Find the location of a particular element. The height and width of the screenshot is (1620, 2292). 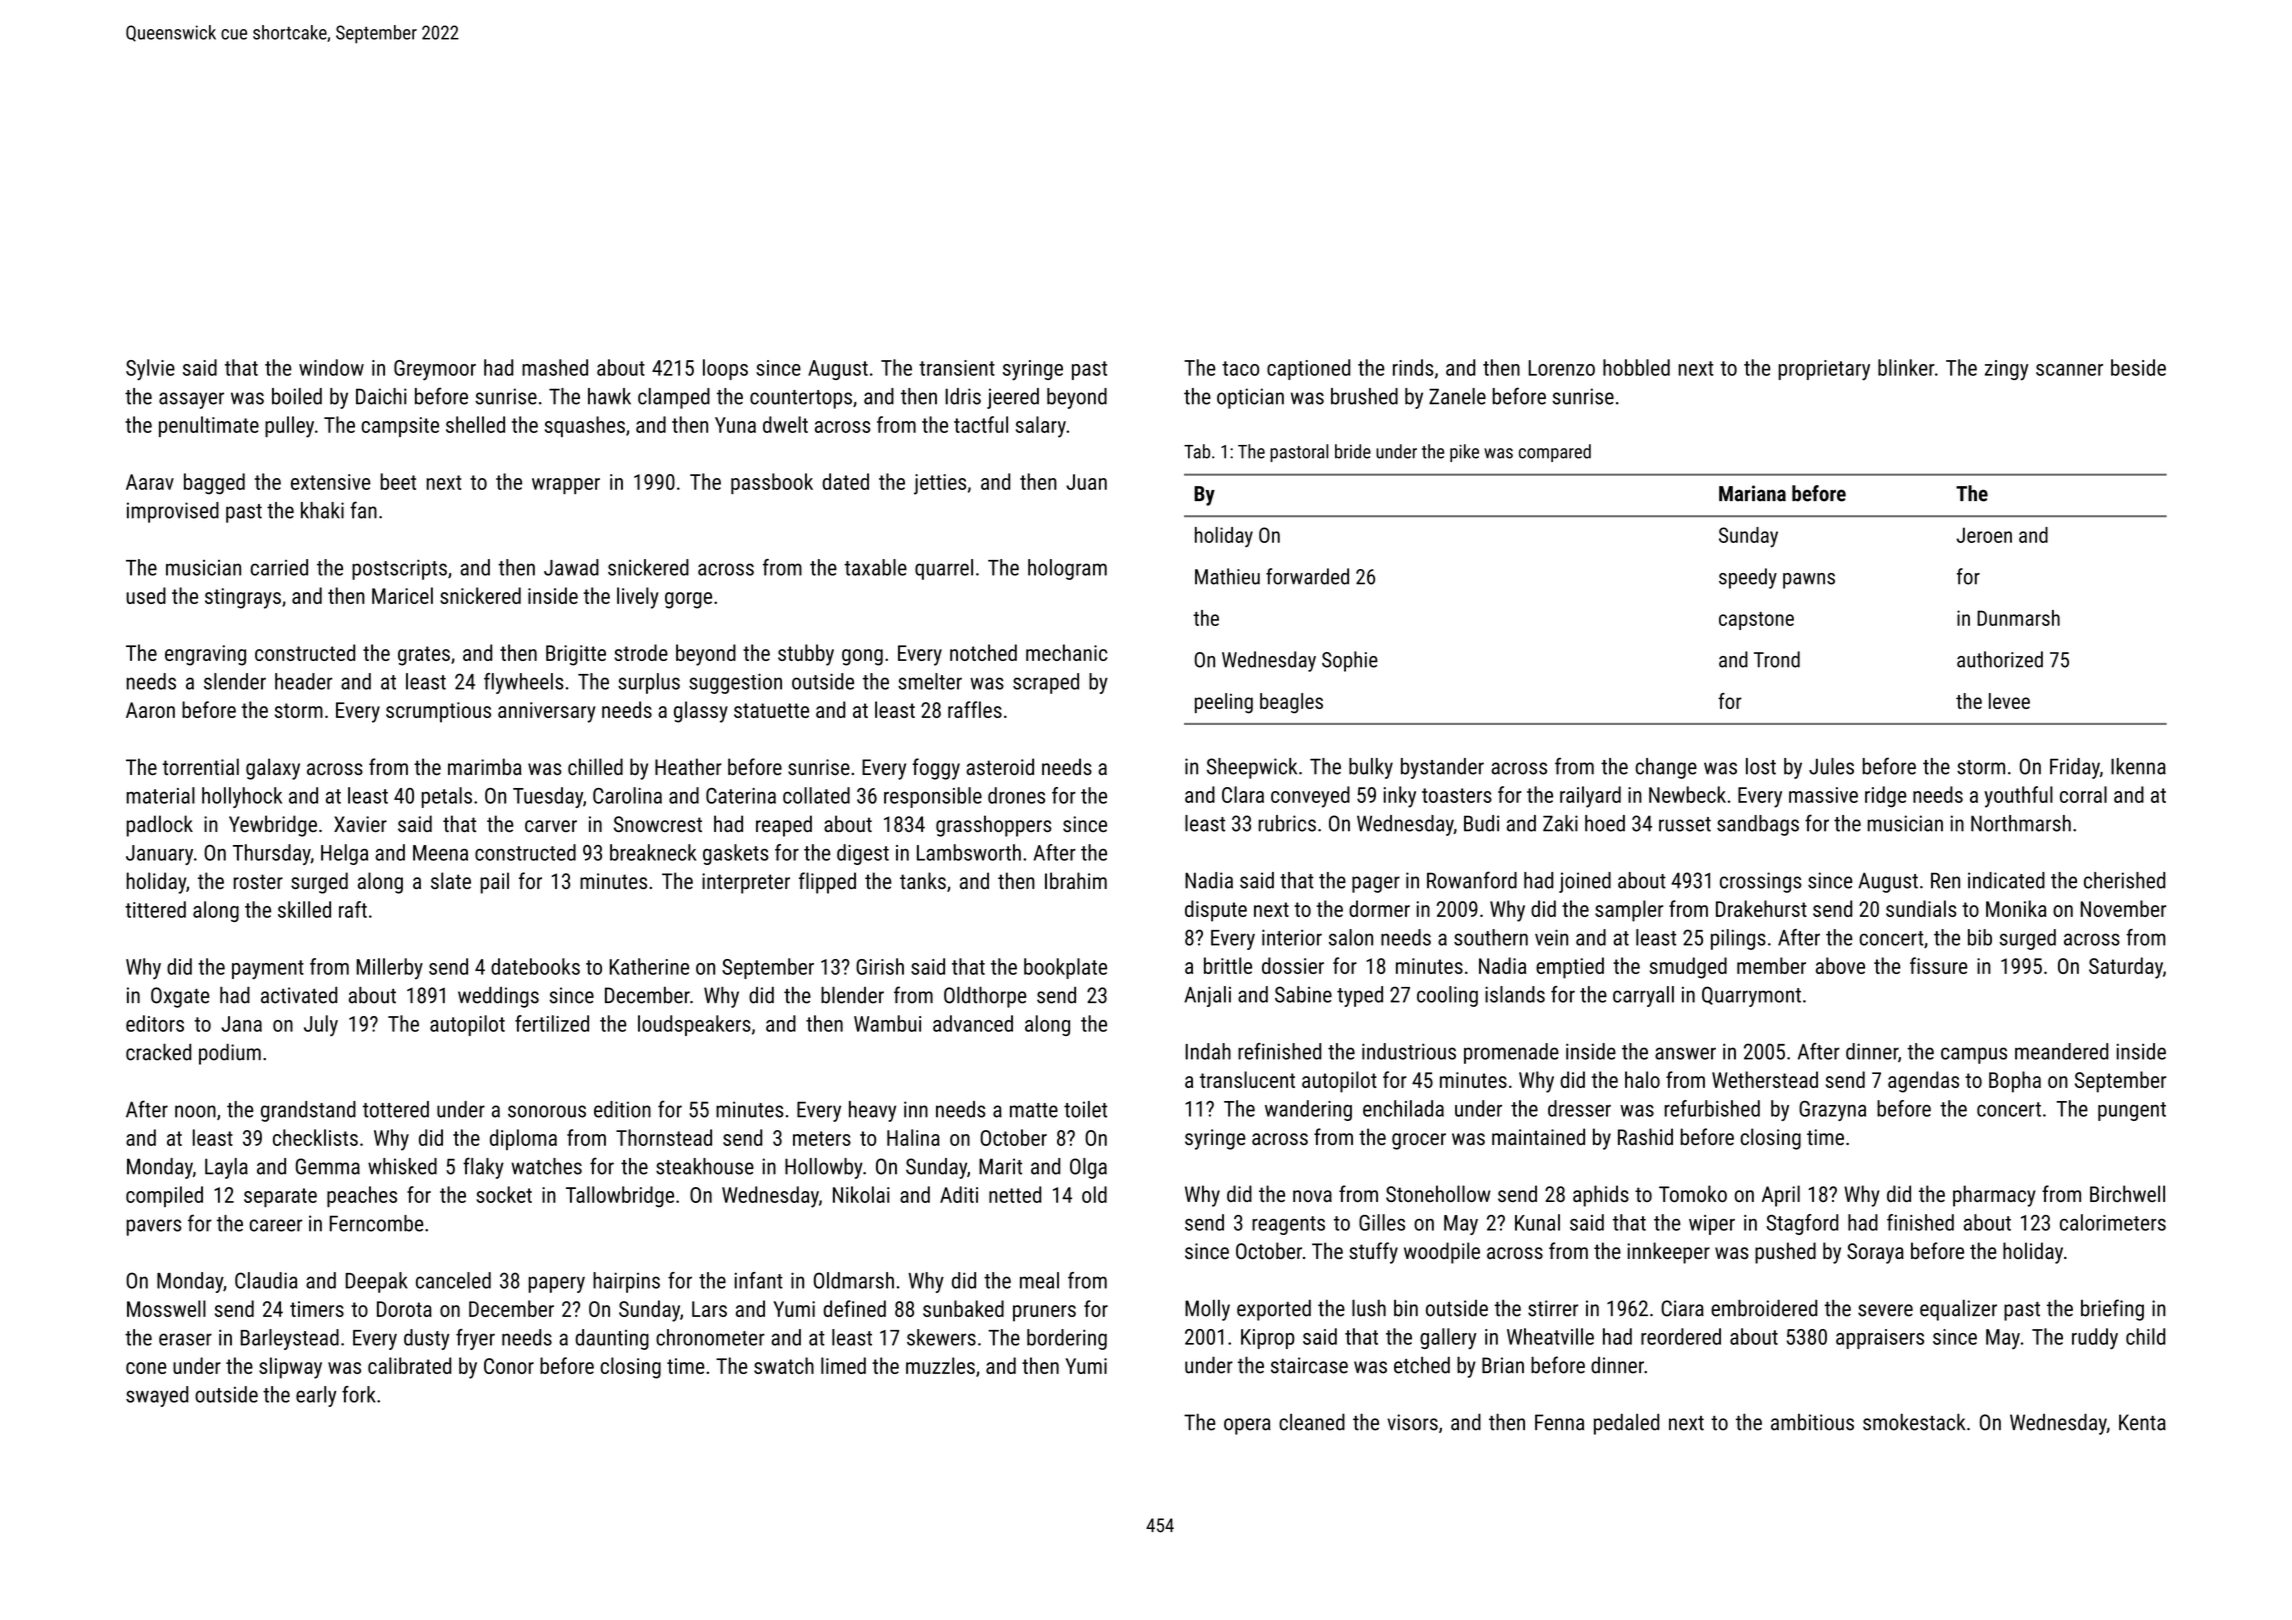

improvised is located at coordinates (173, 512).
